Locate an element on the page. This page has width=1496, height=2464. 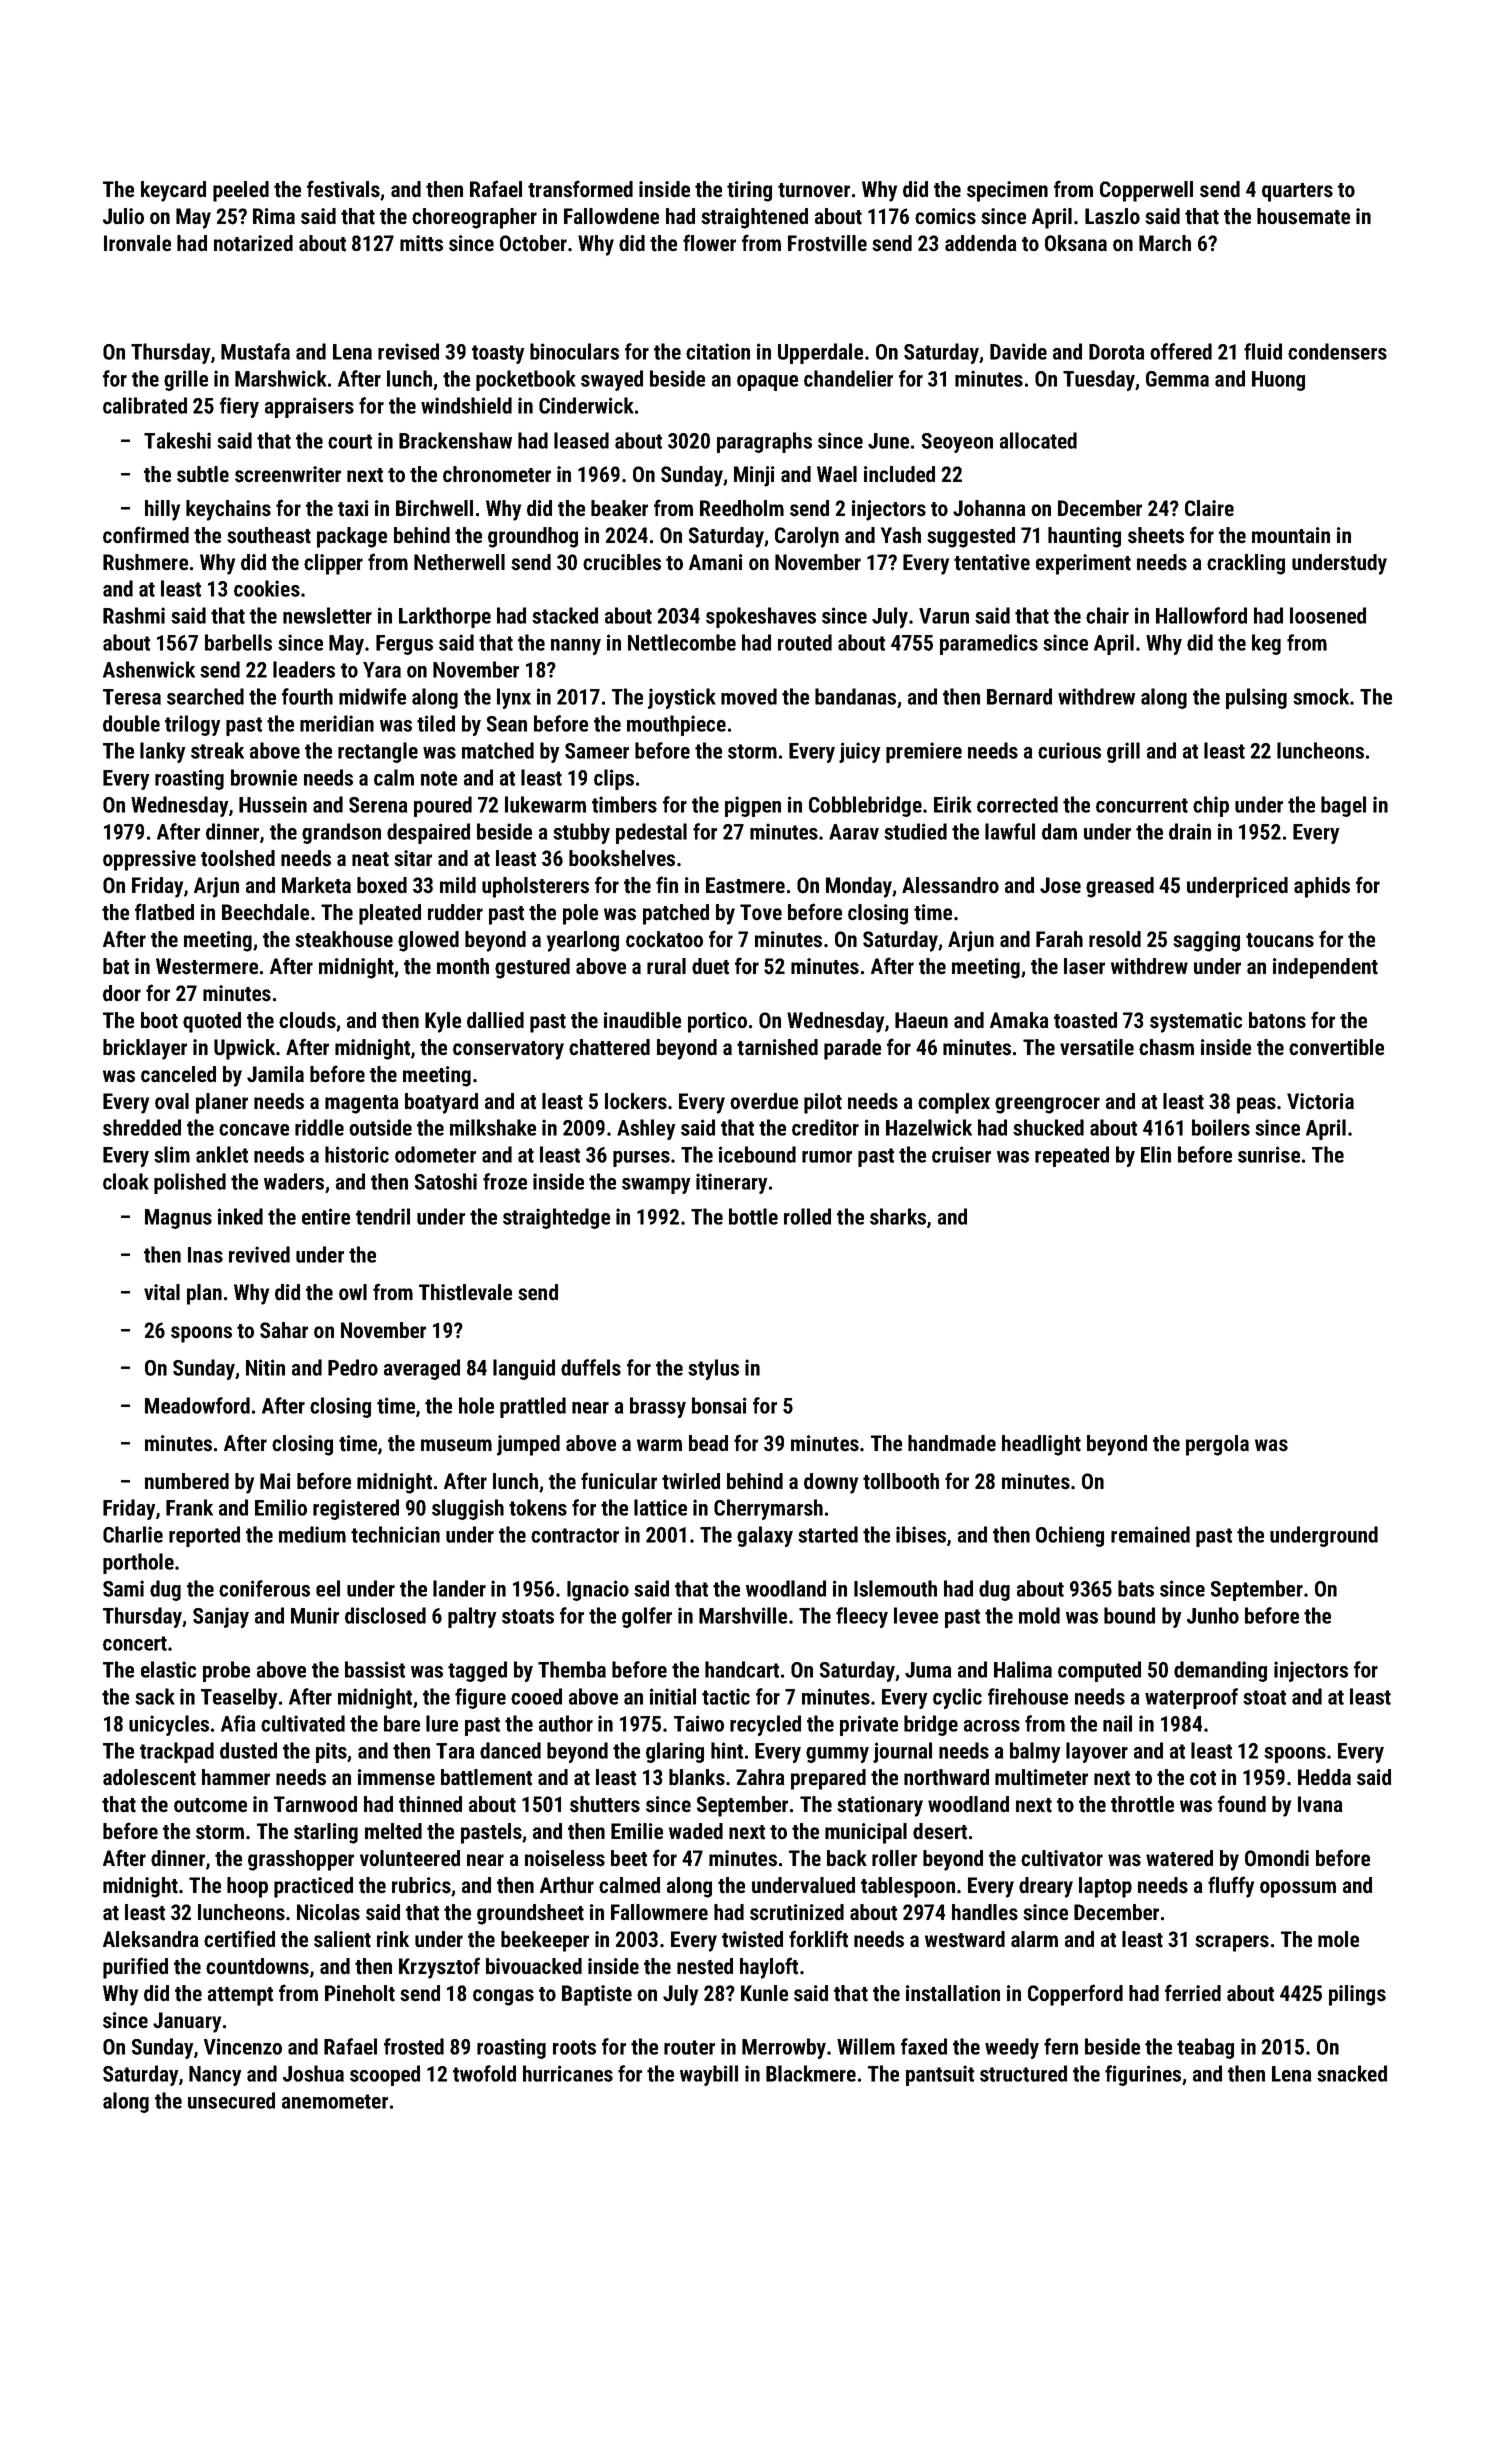
Oksana is located at coordinates (1076, 243).
